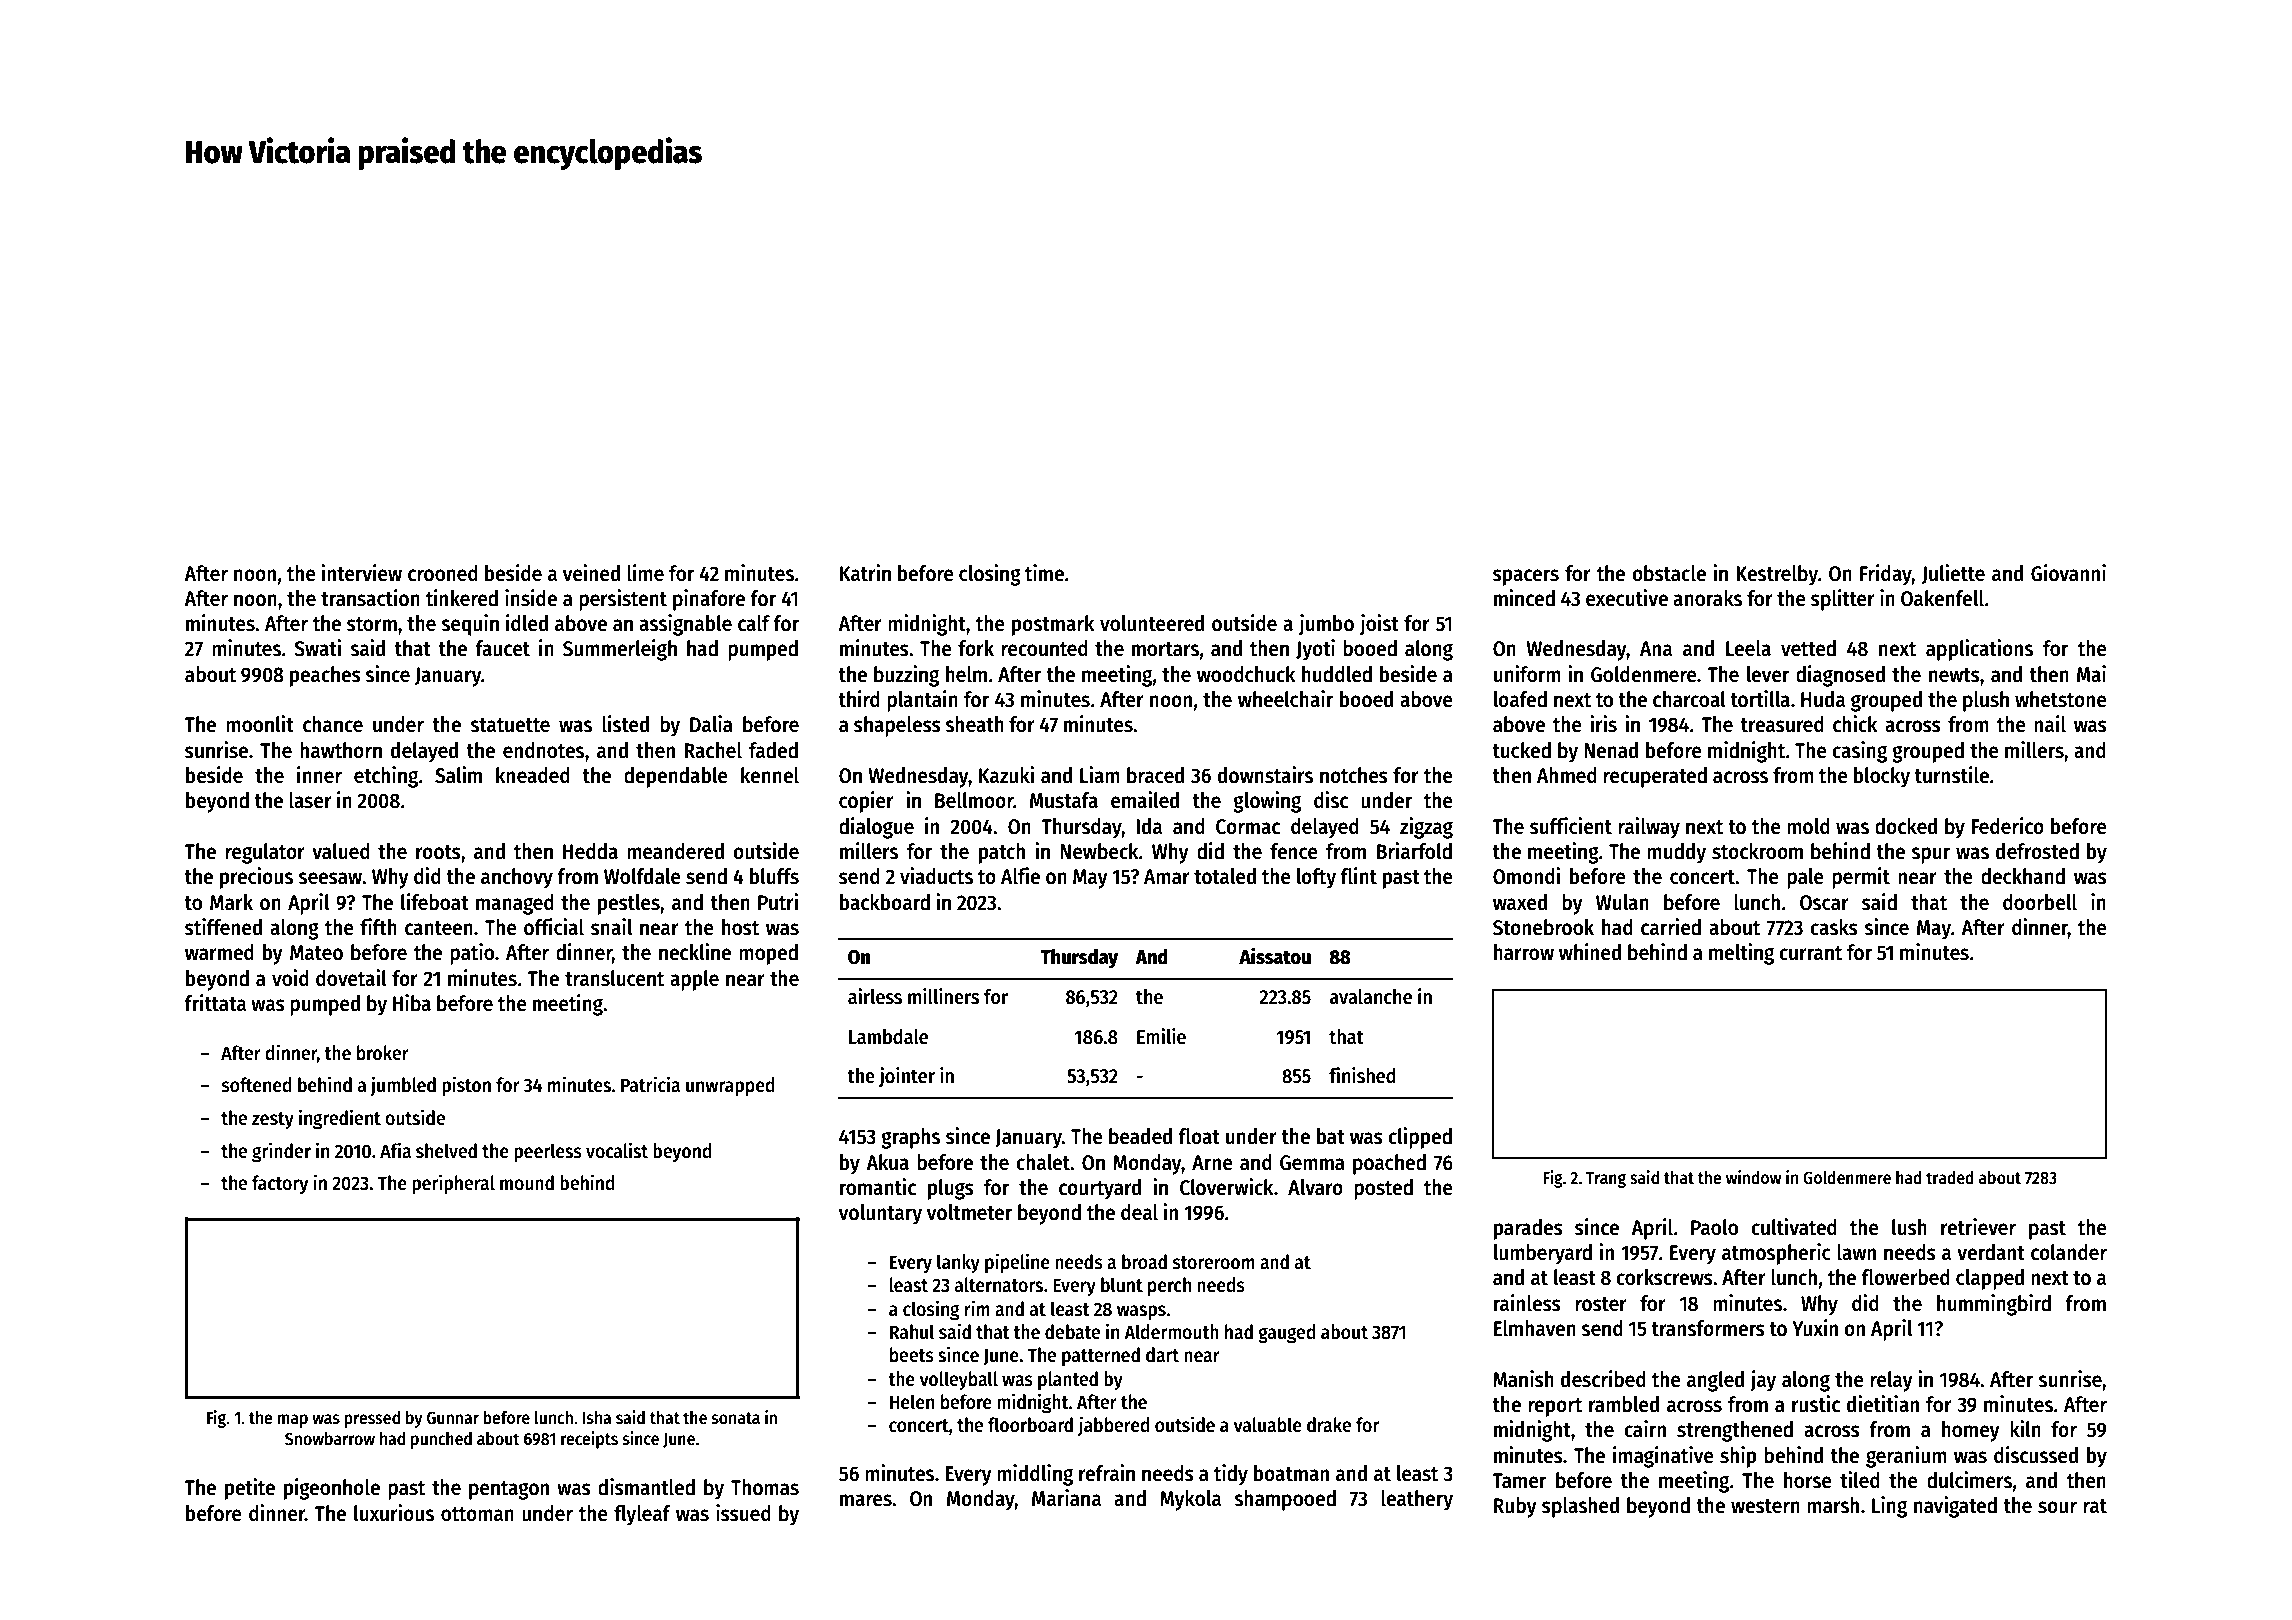 The image size is (2292, 1620). Describe the element at coordinates (1671, 927) in the screenshot. I see `carried` at that location.
